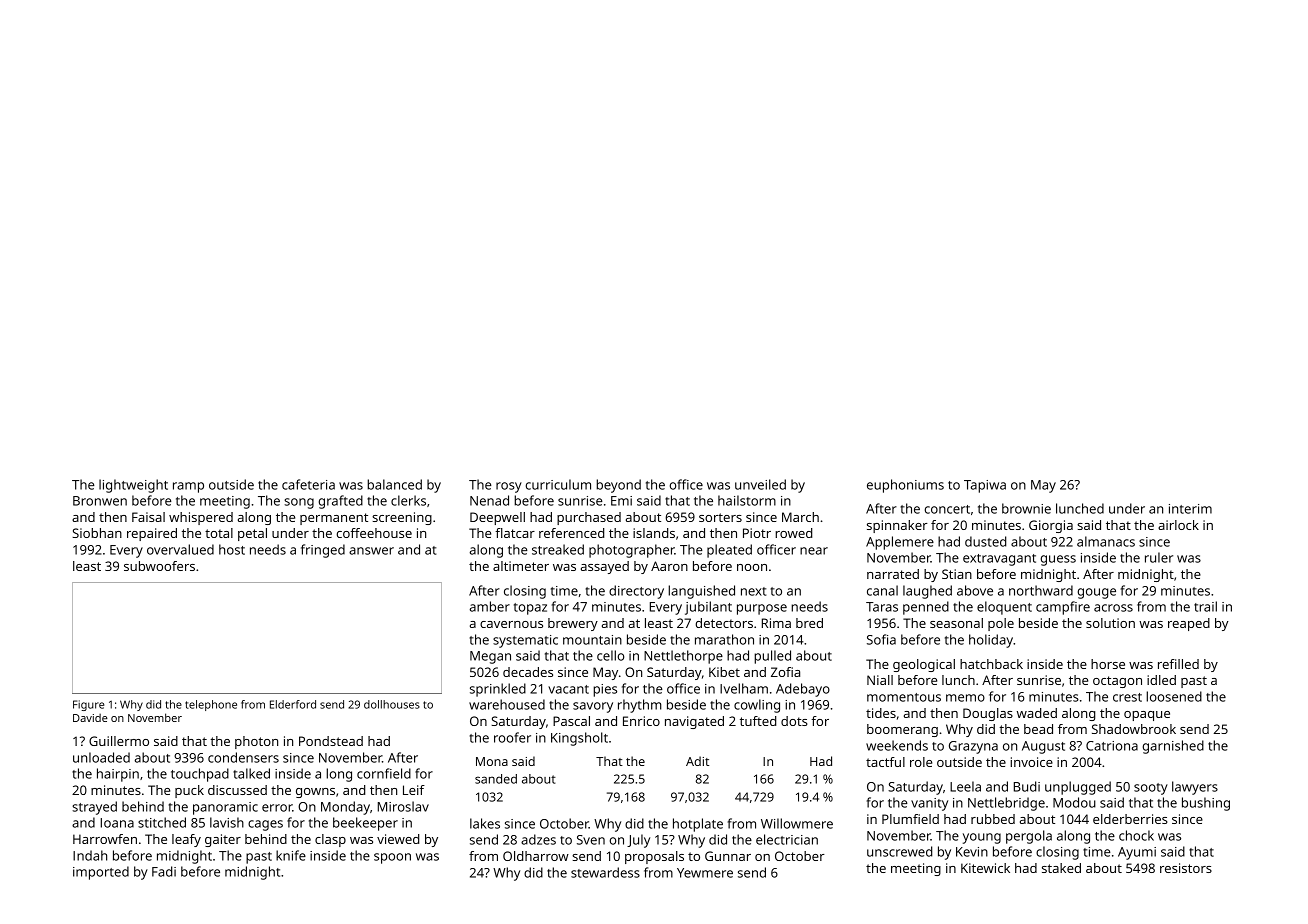  What do you see at coordinates (985, 486) in the screenshot?
I see `Tapiwa` at bounding box center [985, 486].
